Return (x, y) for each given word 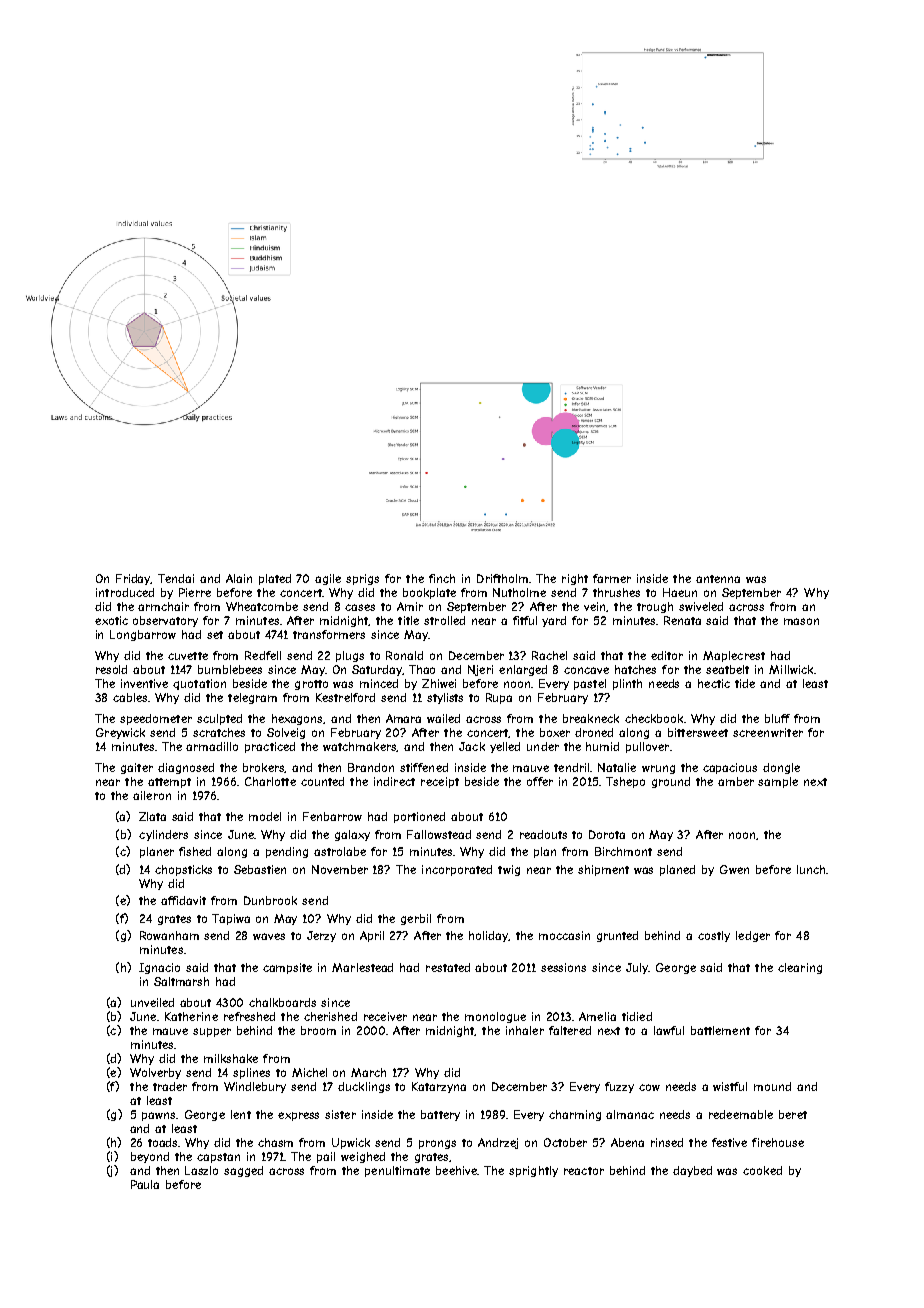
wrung (658, 769)
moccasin (564, 935)
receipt (440, 782)
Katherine (191, 1016)
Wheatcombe (262, 606)
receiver (385, 1016)
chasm (275, 1142)
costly (714, 936)
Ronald (404, 655)
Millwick (791, 669)
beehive (456, 1170)
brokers (264, 768)
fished (195, 851)
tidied (637, 1016)
